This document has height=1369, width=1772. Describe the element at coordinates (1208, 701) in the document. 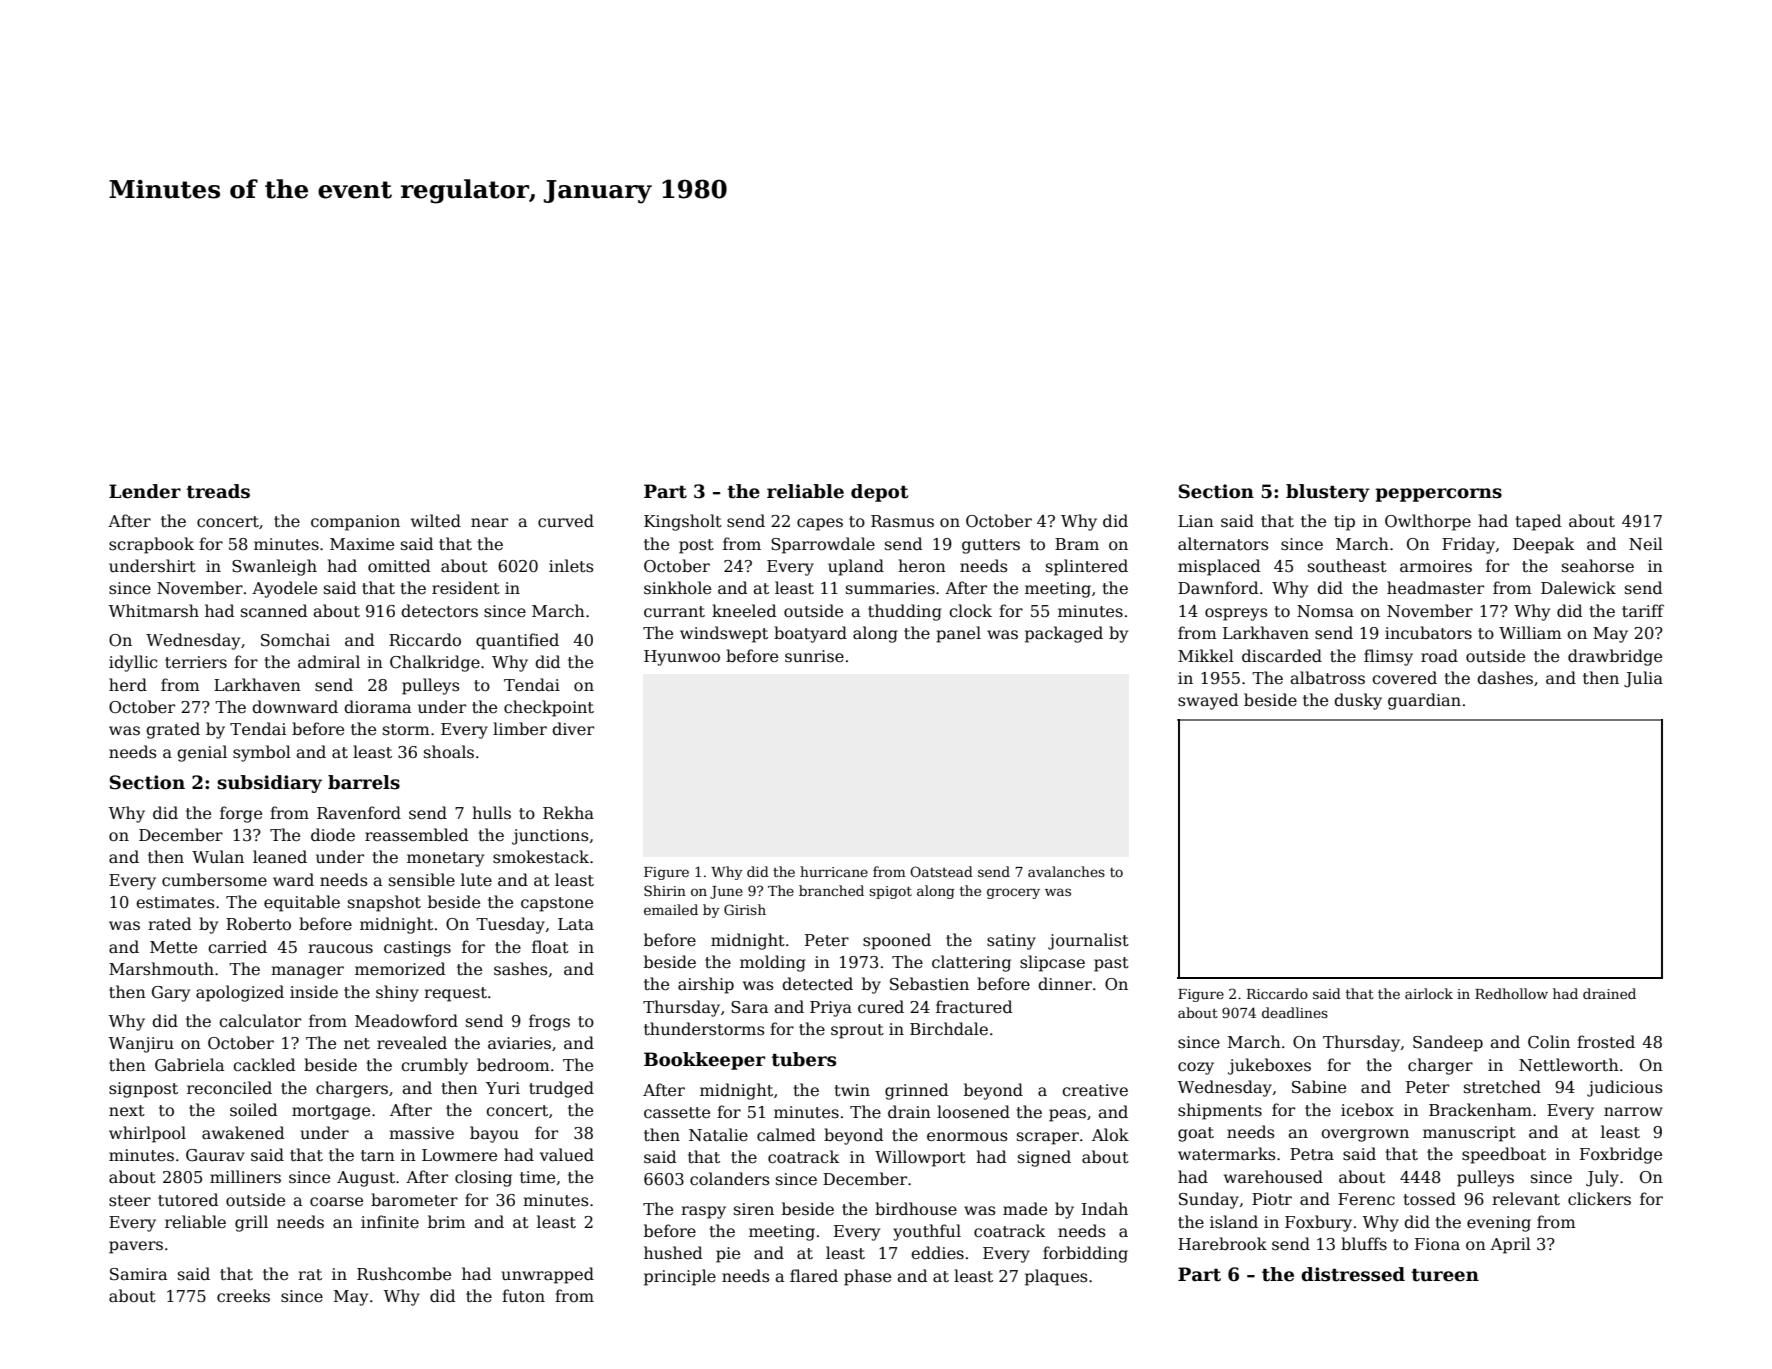

I see `swayed` at that location.
